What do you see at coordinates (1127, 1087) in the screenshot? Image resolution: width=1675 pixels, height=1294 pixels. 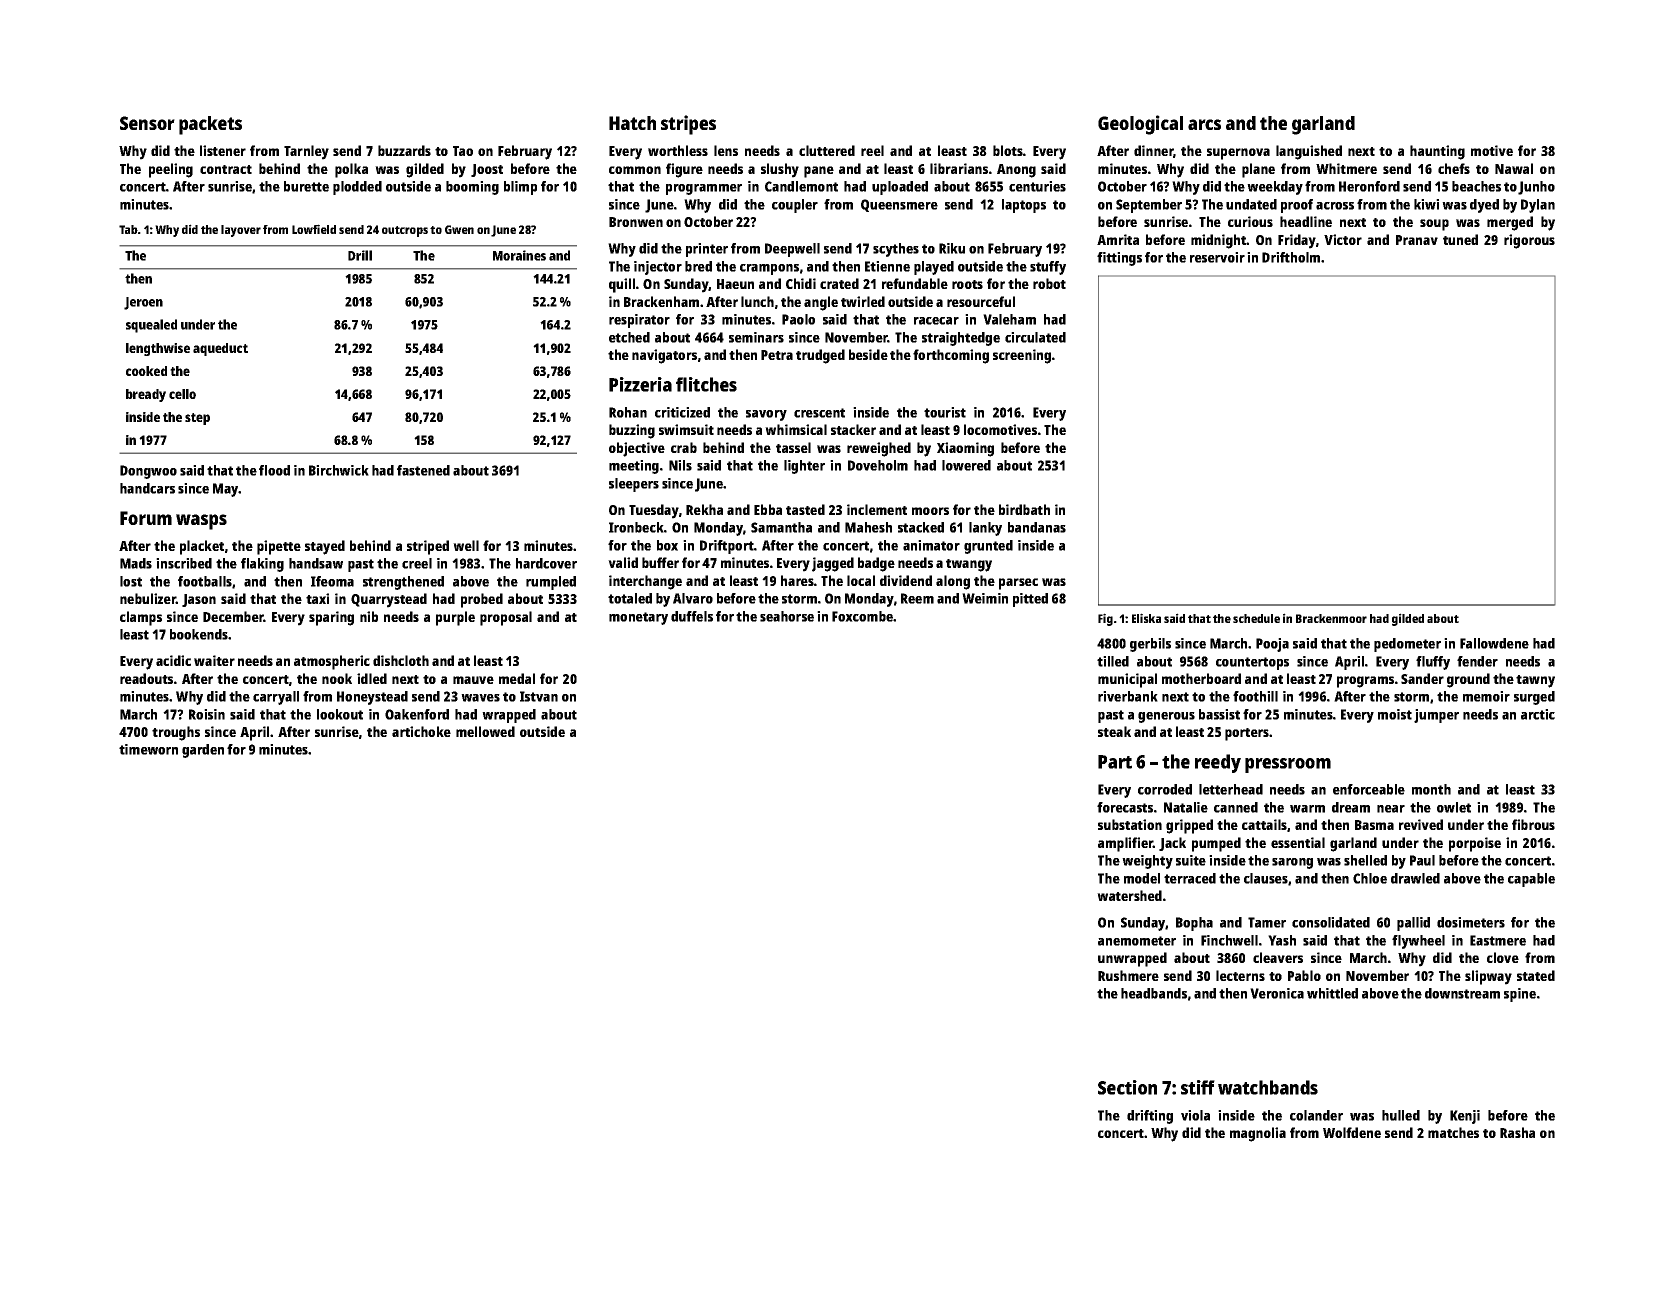 I see `Section` at bounding box center [1127, 1087].
